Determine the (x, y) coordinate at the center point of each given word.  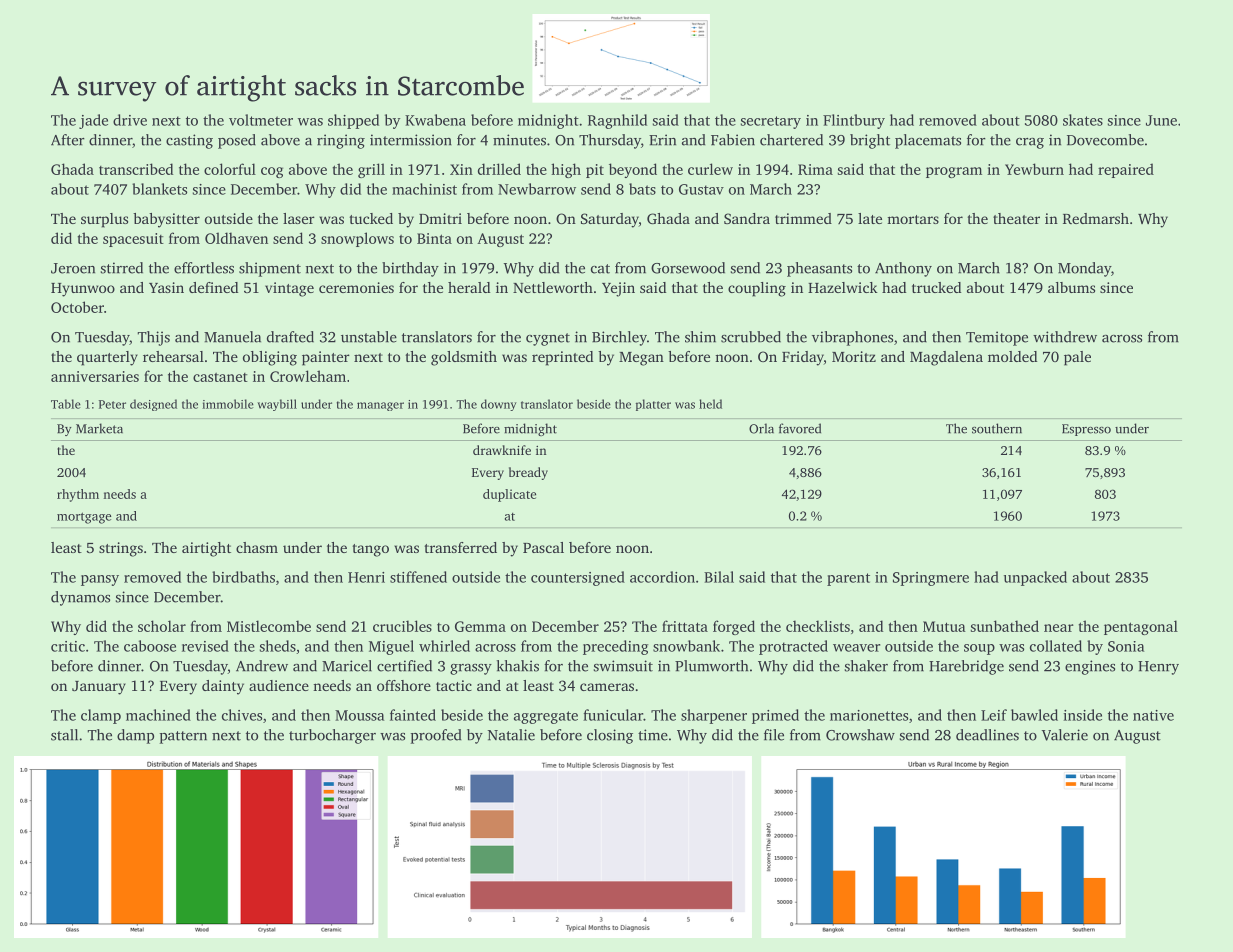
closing (610, 736)
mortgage (84, 518)
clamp (101, 716)
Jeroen (73, 268)
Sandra (747, 218)
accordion (662, 577)
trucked (937, 287)
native (1153, 715)
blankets (159, 189)
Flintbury (854, 121)
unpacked (1035, 578)
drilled (499, 169)
